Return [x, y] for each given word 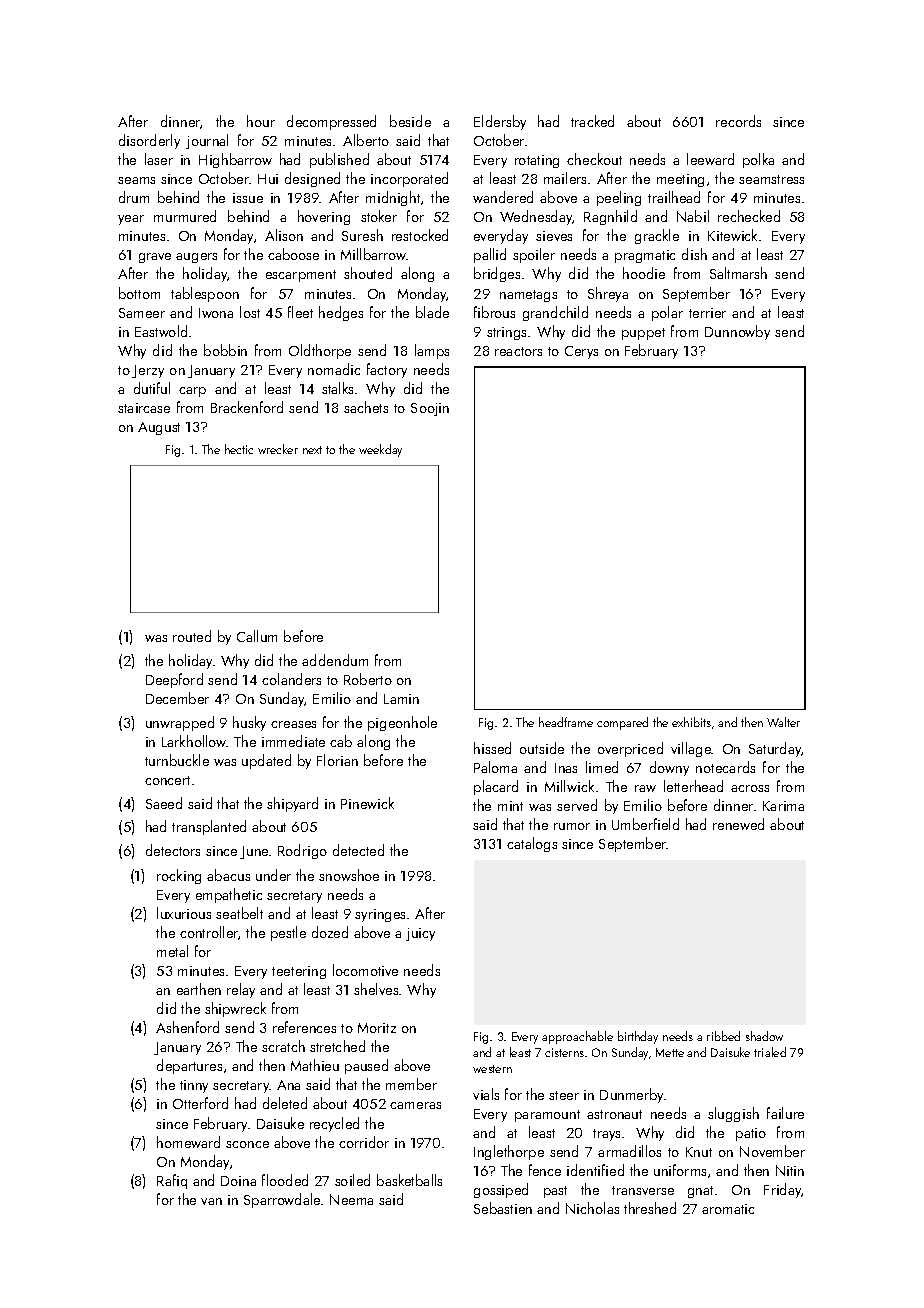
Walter [783, 722]
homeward [188, 1142]
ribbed [723, 1036]
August [159, 428]
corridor [364, 1142]
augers [196, 258]
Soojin [430, 409]
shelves [376, 989]
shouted [368, 273]
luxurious [184, 913]
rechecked [749, 216]
